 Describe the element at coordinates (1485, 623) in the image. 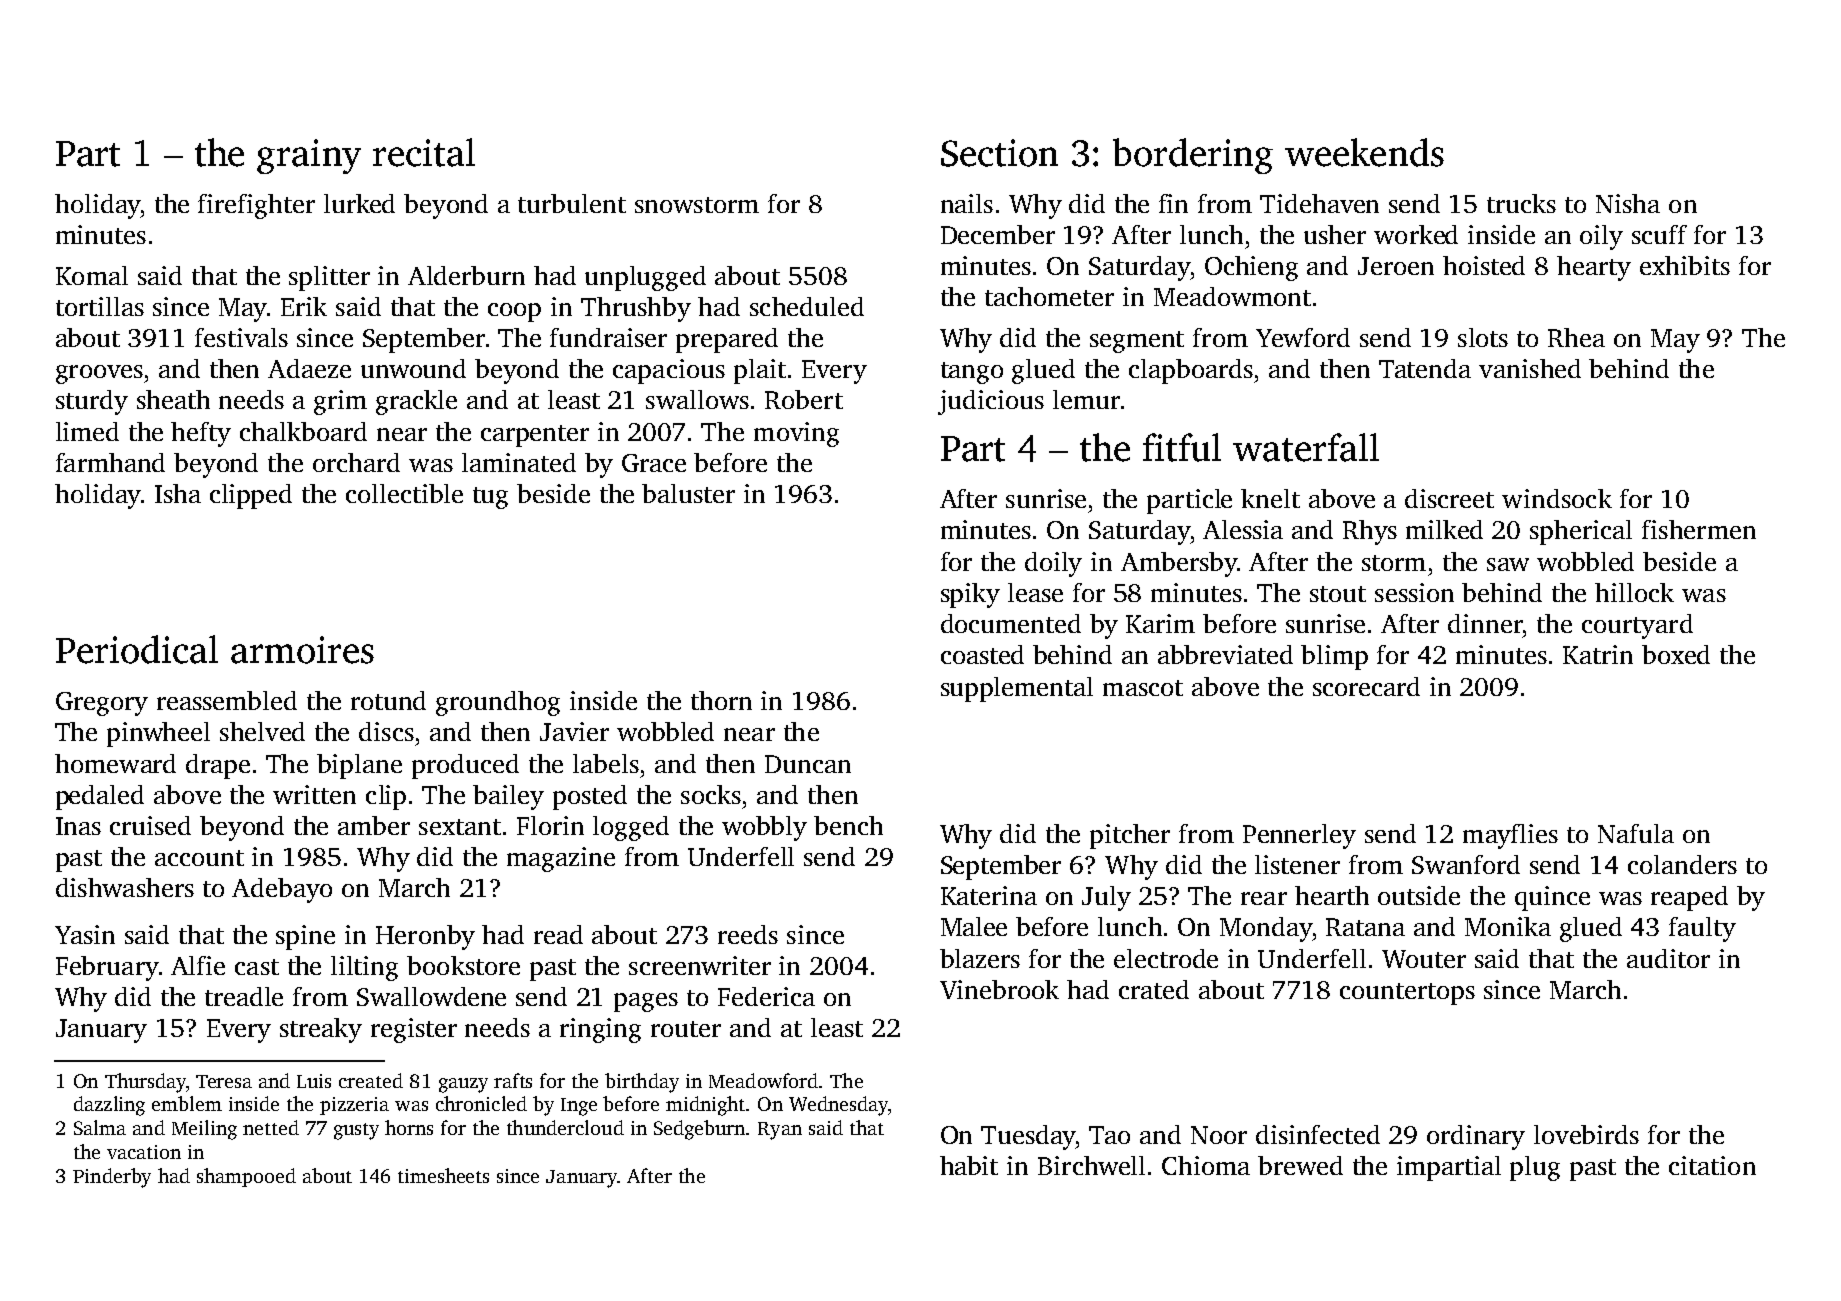

I see `dinner` at that location.
